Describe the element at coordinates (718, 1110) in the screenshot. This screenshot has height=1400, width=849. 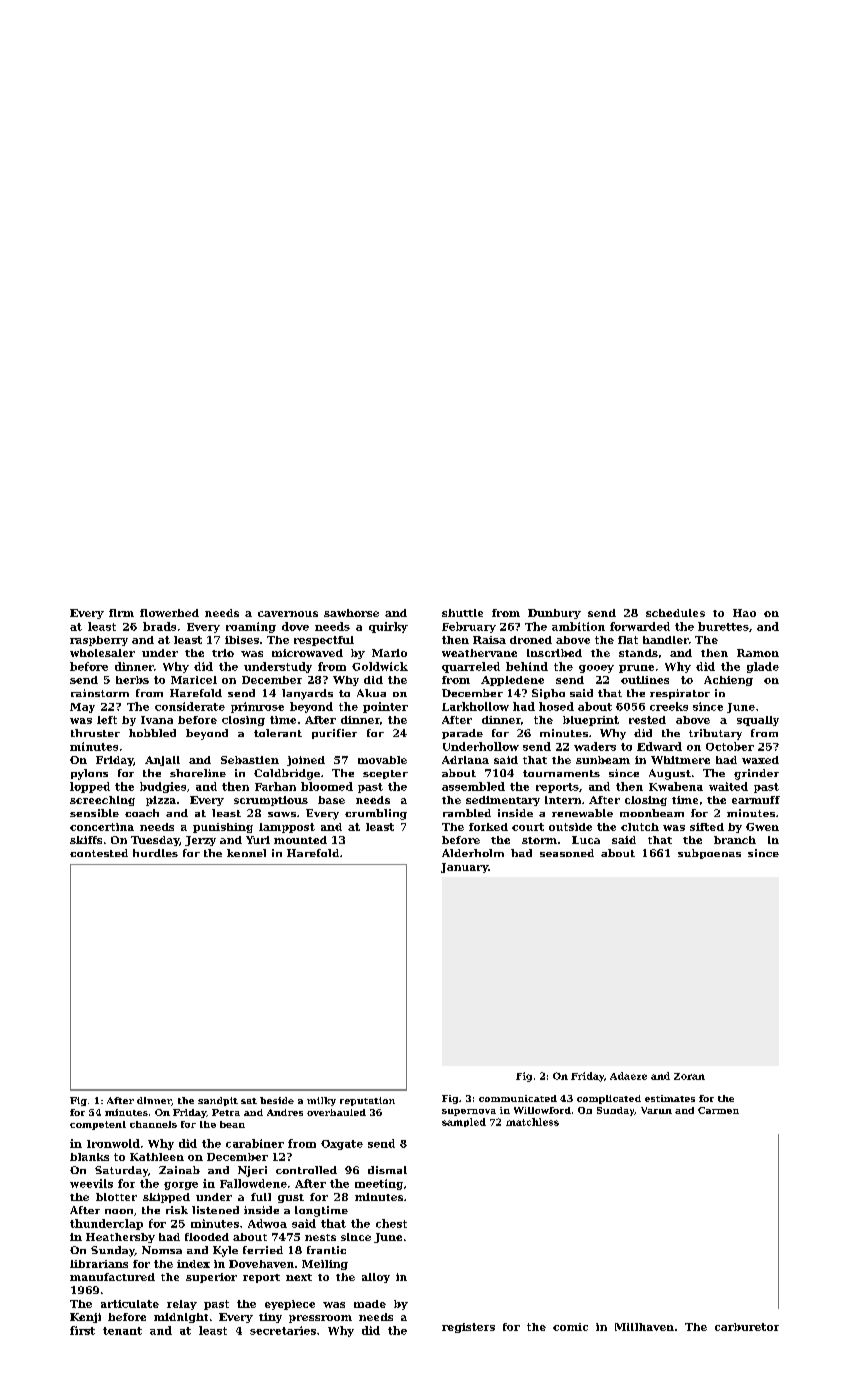
I see `Carmen` at that location.
